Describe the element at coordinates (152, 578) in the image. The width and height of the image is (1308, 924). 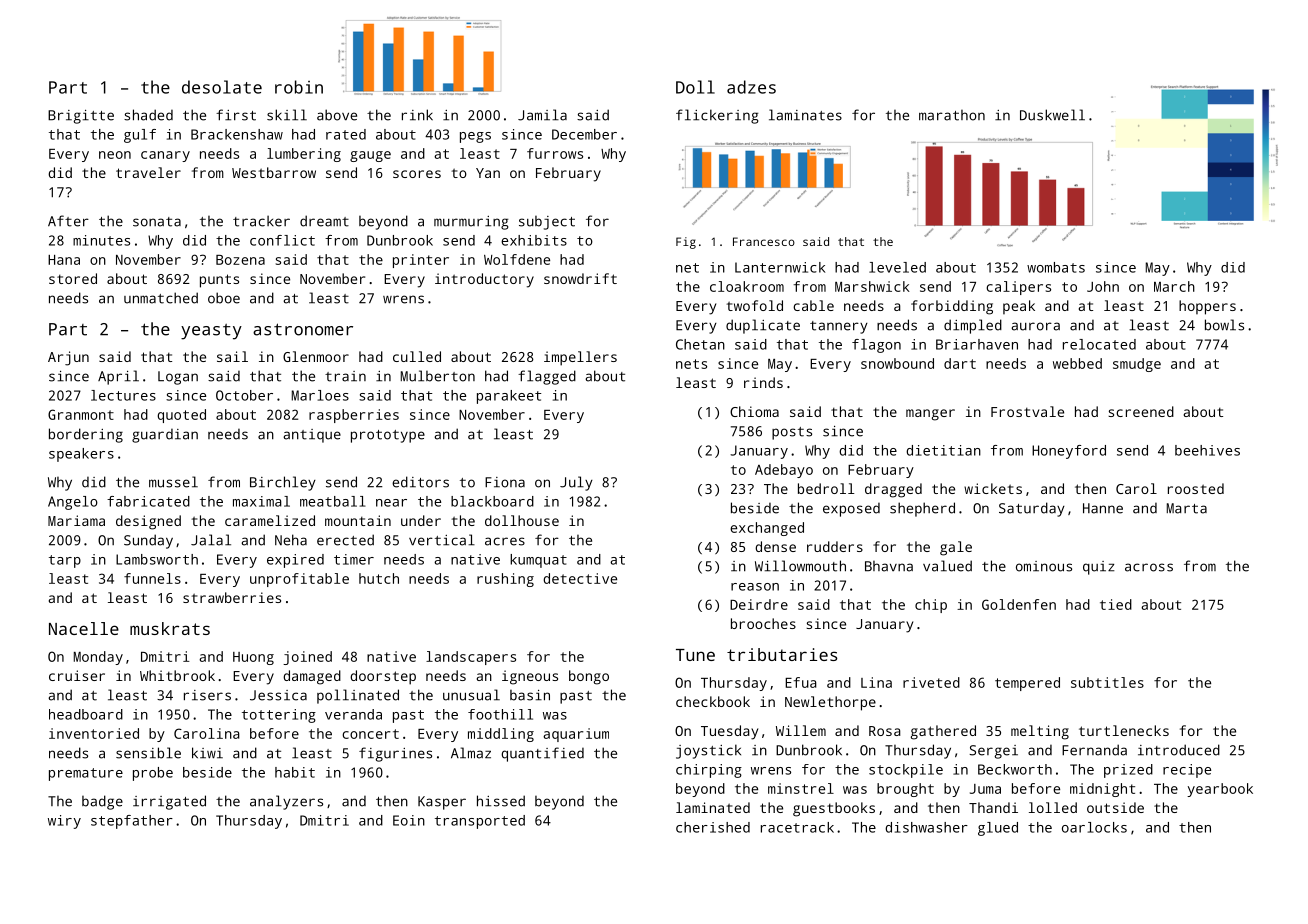
I see `funnels` at that location.
